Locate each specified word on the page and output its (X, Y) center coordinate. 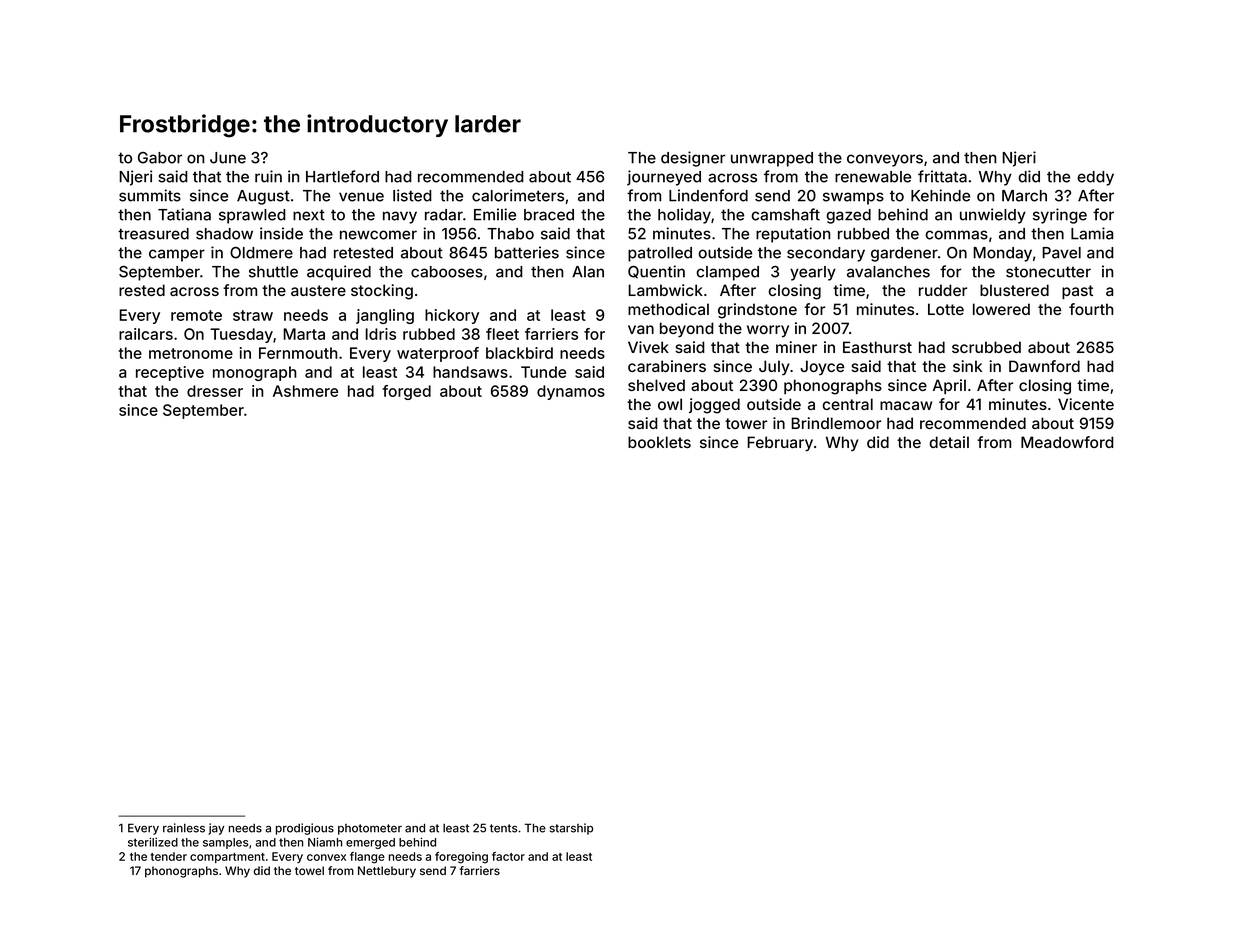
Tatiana (184, 214)
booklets (659, 442)
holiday (684, 216)
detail (949, 442)
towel (309, 870)
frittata (942, 176)
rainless (184, 828)
